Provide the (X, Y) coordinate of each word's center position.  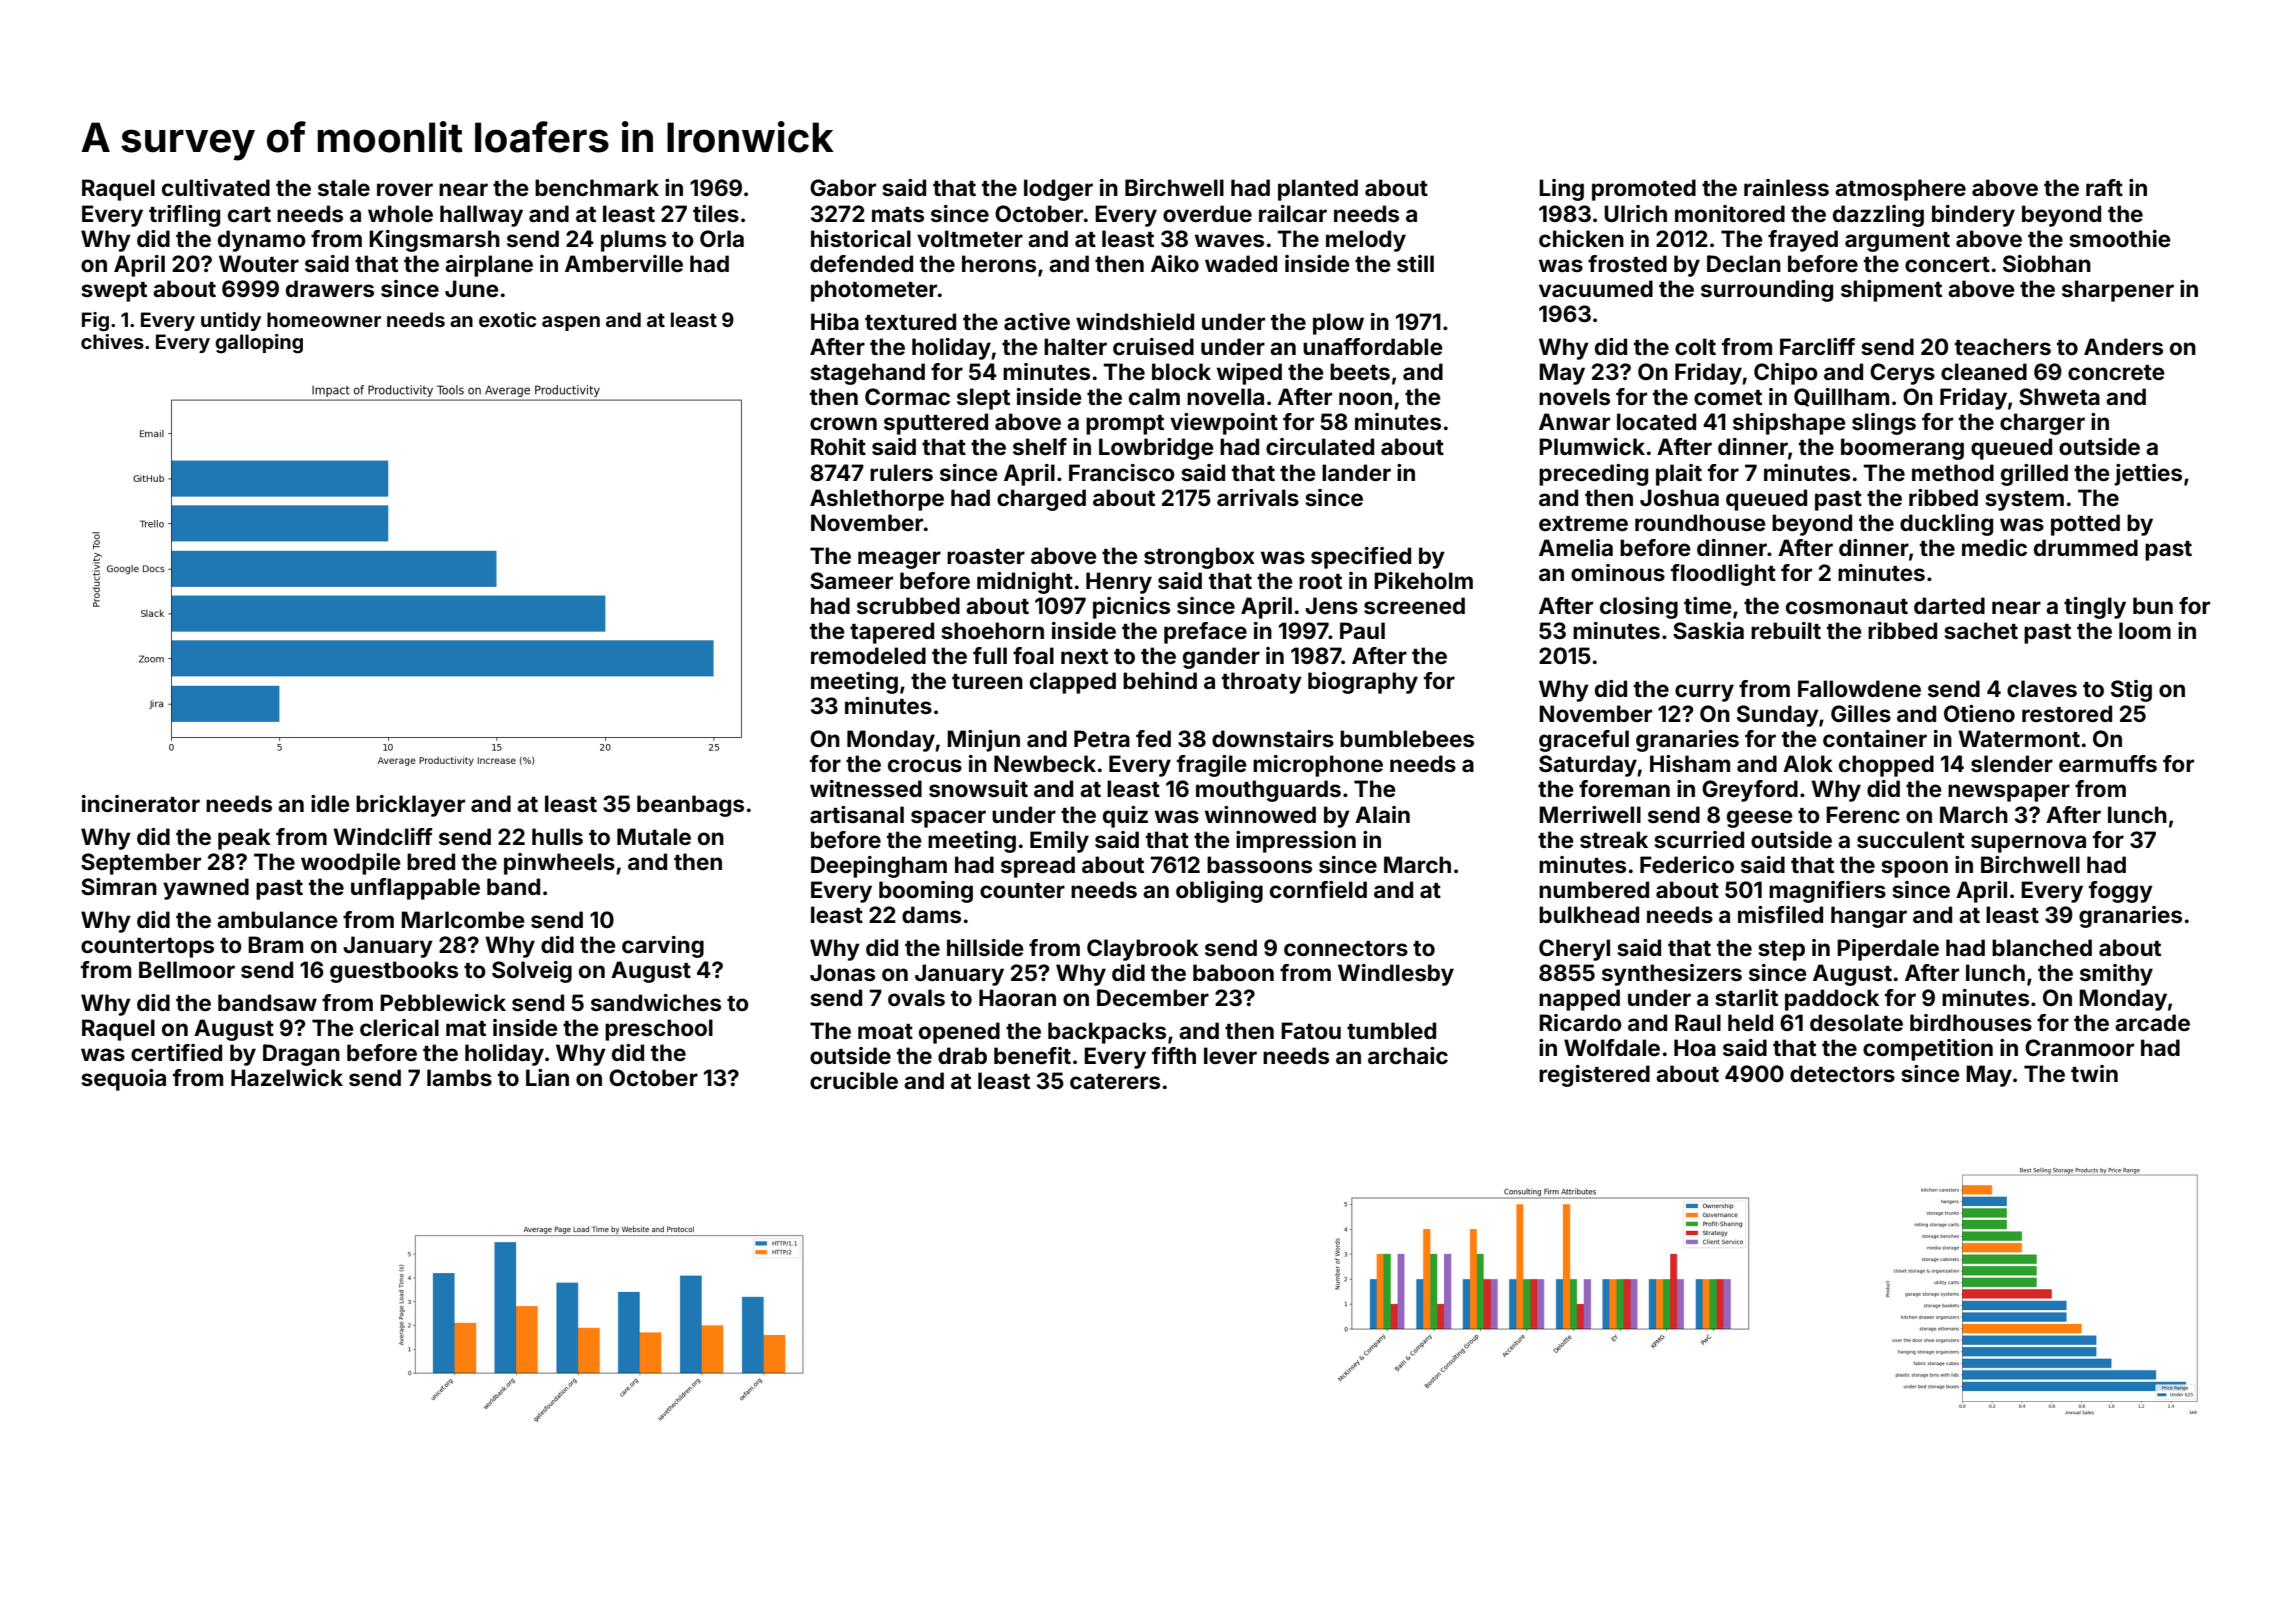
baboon (1233, 972)
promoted (1644, 190)
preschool (659, 1030)
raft (2104, 187)
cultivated (216, 187)
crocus (925, 765)
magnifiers (1827, 892)
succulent (1911, 839)
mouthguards (1268, 791)
